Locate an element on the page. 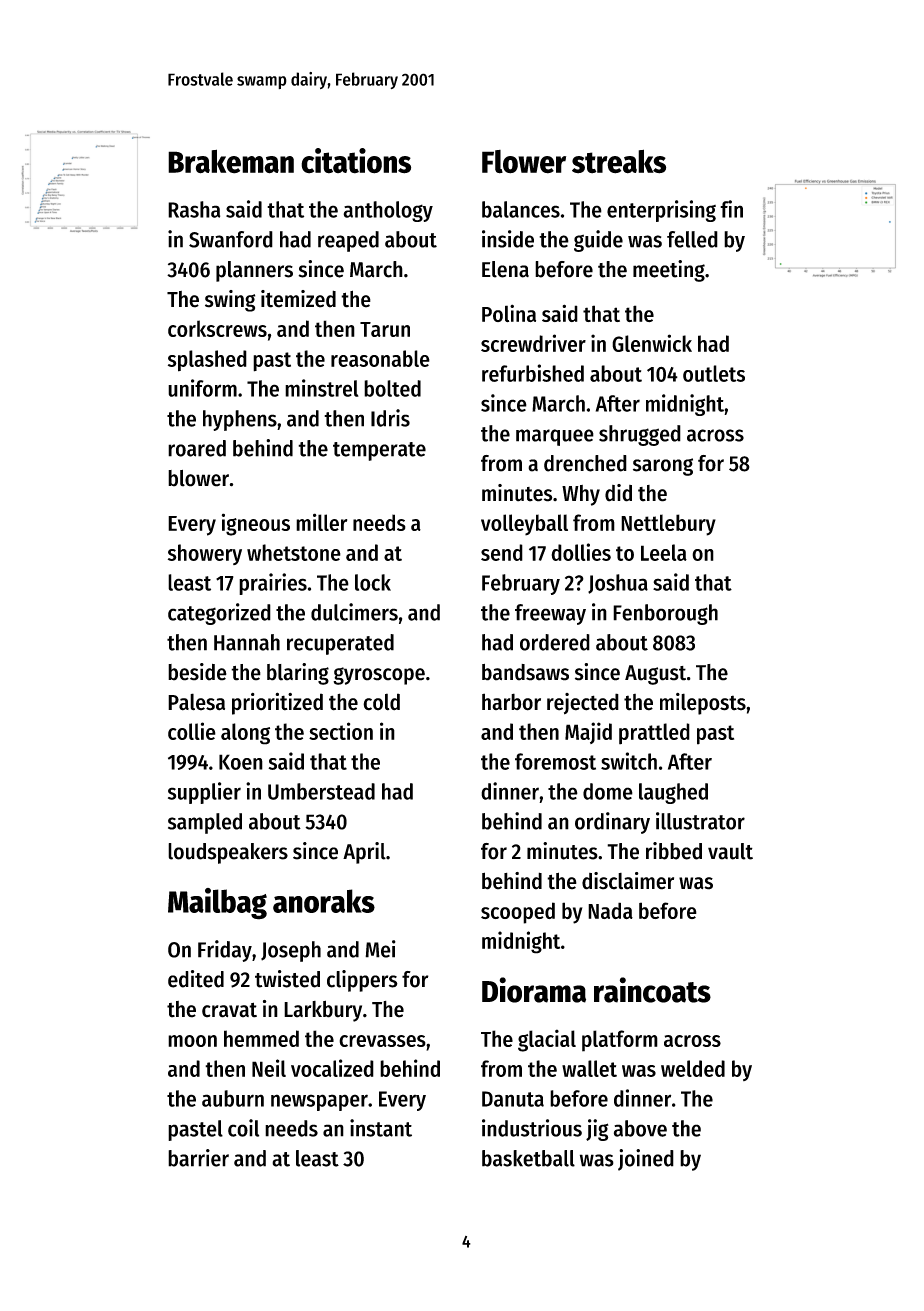 The width and height of the page is (924, 1311). reaped is located at coordinates (348, 241).
